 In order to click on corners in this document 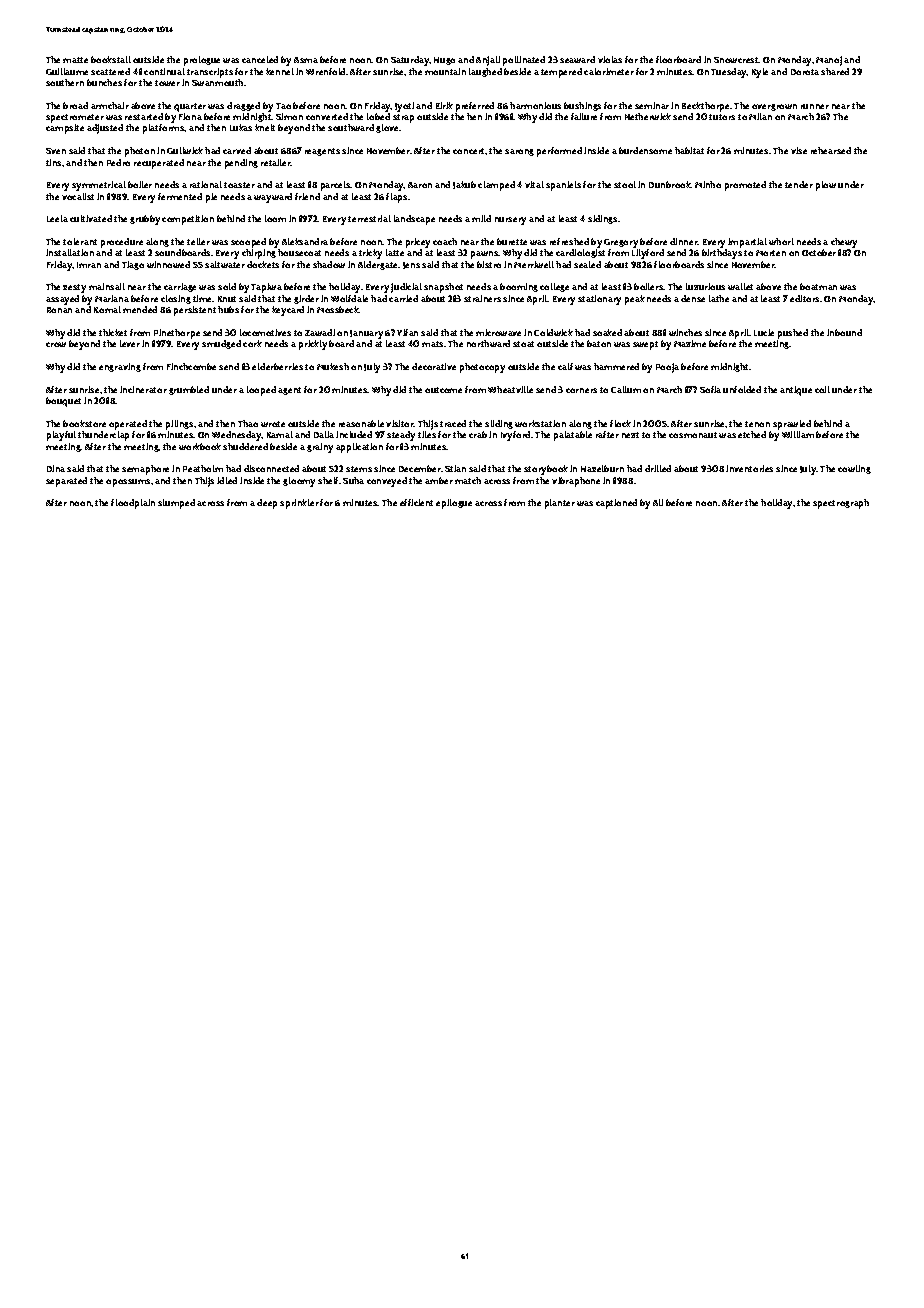, I will do `click(581, 390)`.
